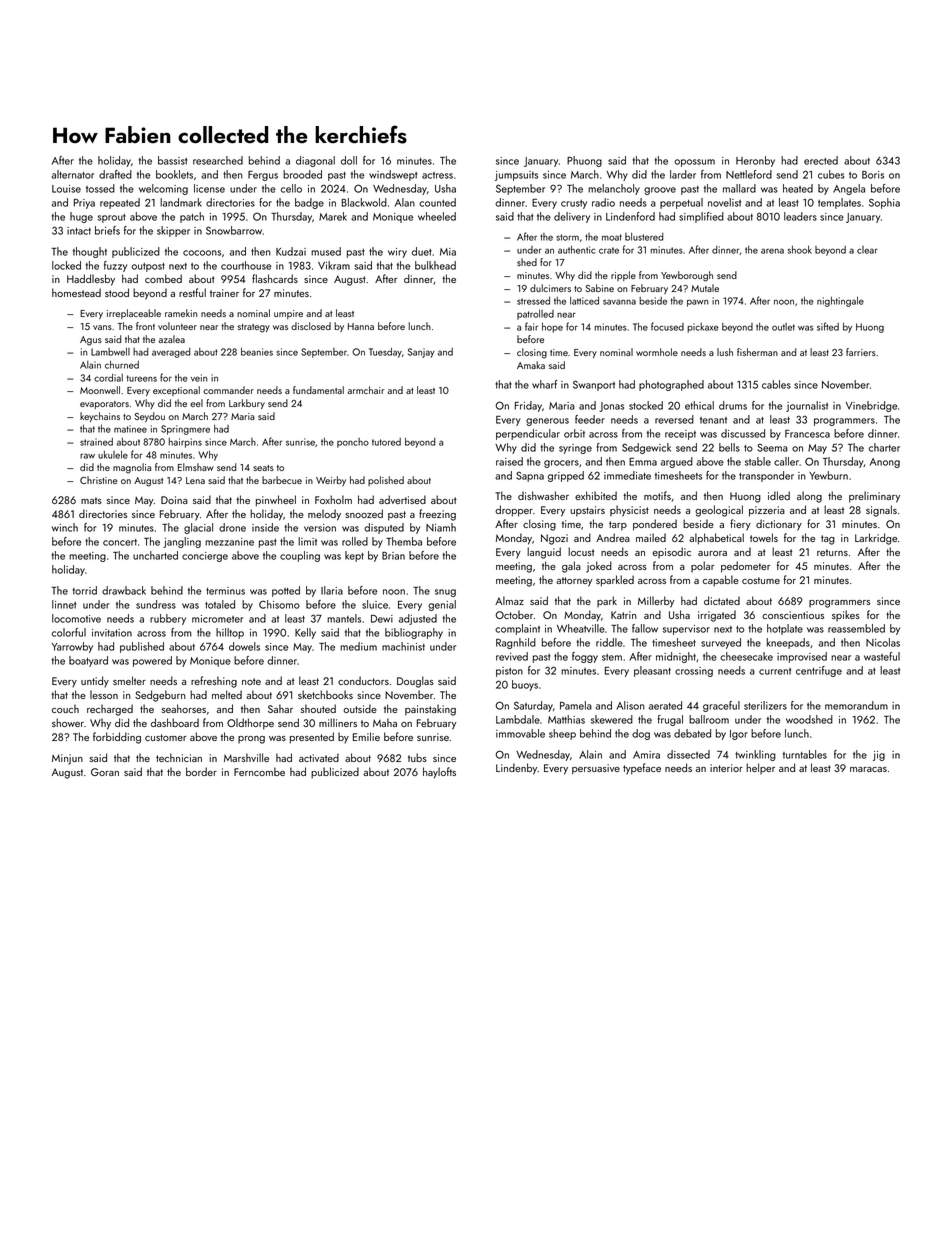 The height and width of the screenshot is (1233, 952). I want to click on fisherman, so click(757, 352).
